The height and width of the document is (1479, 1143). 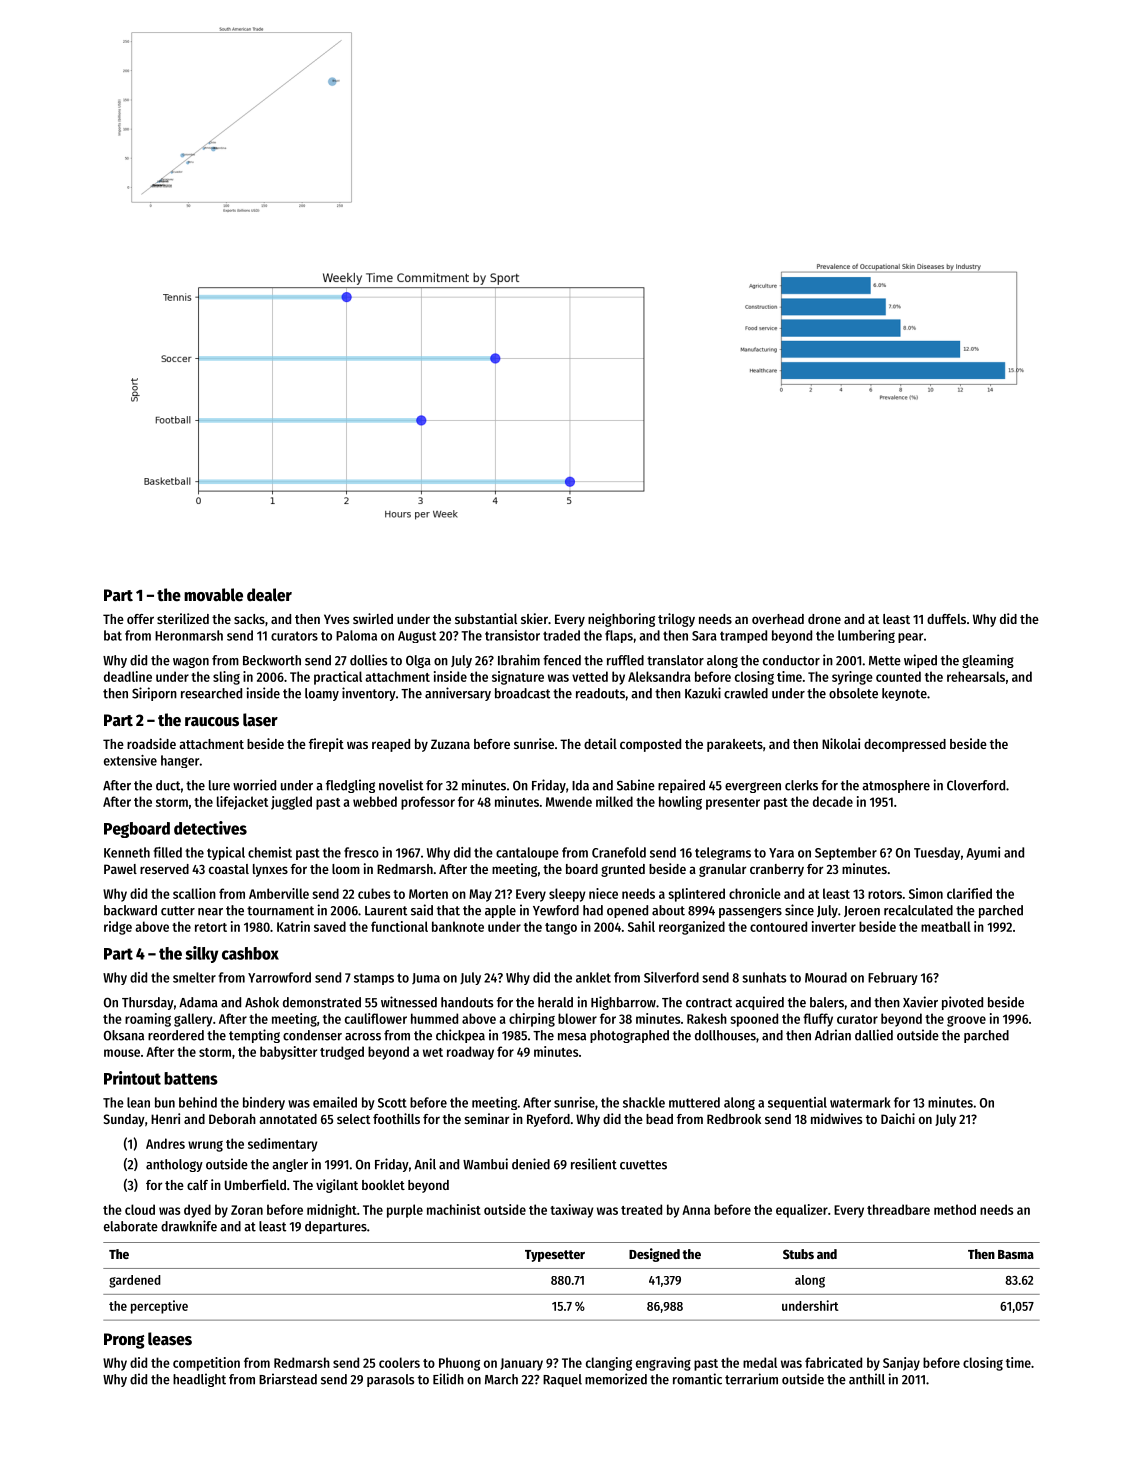 I want to click on overhead, so click(x=778, y=619).
